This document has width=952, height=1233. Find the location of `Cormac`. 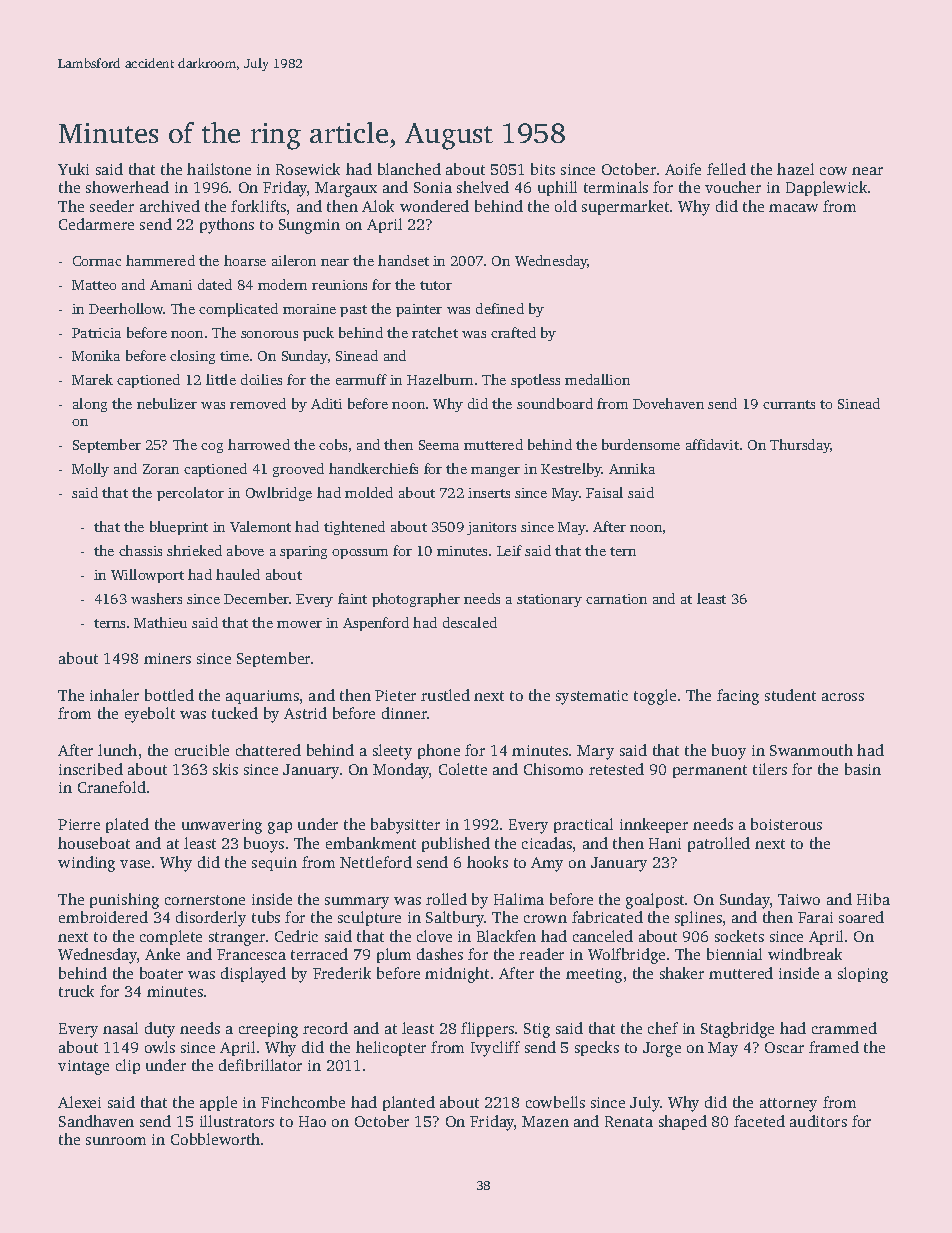

Cormac is located at coordinates (97, 261).
